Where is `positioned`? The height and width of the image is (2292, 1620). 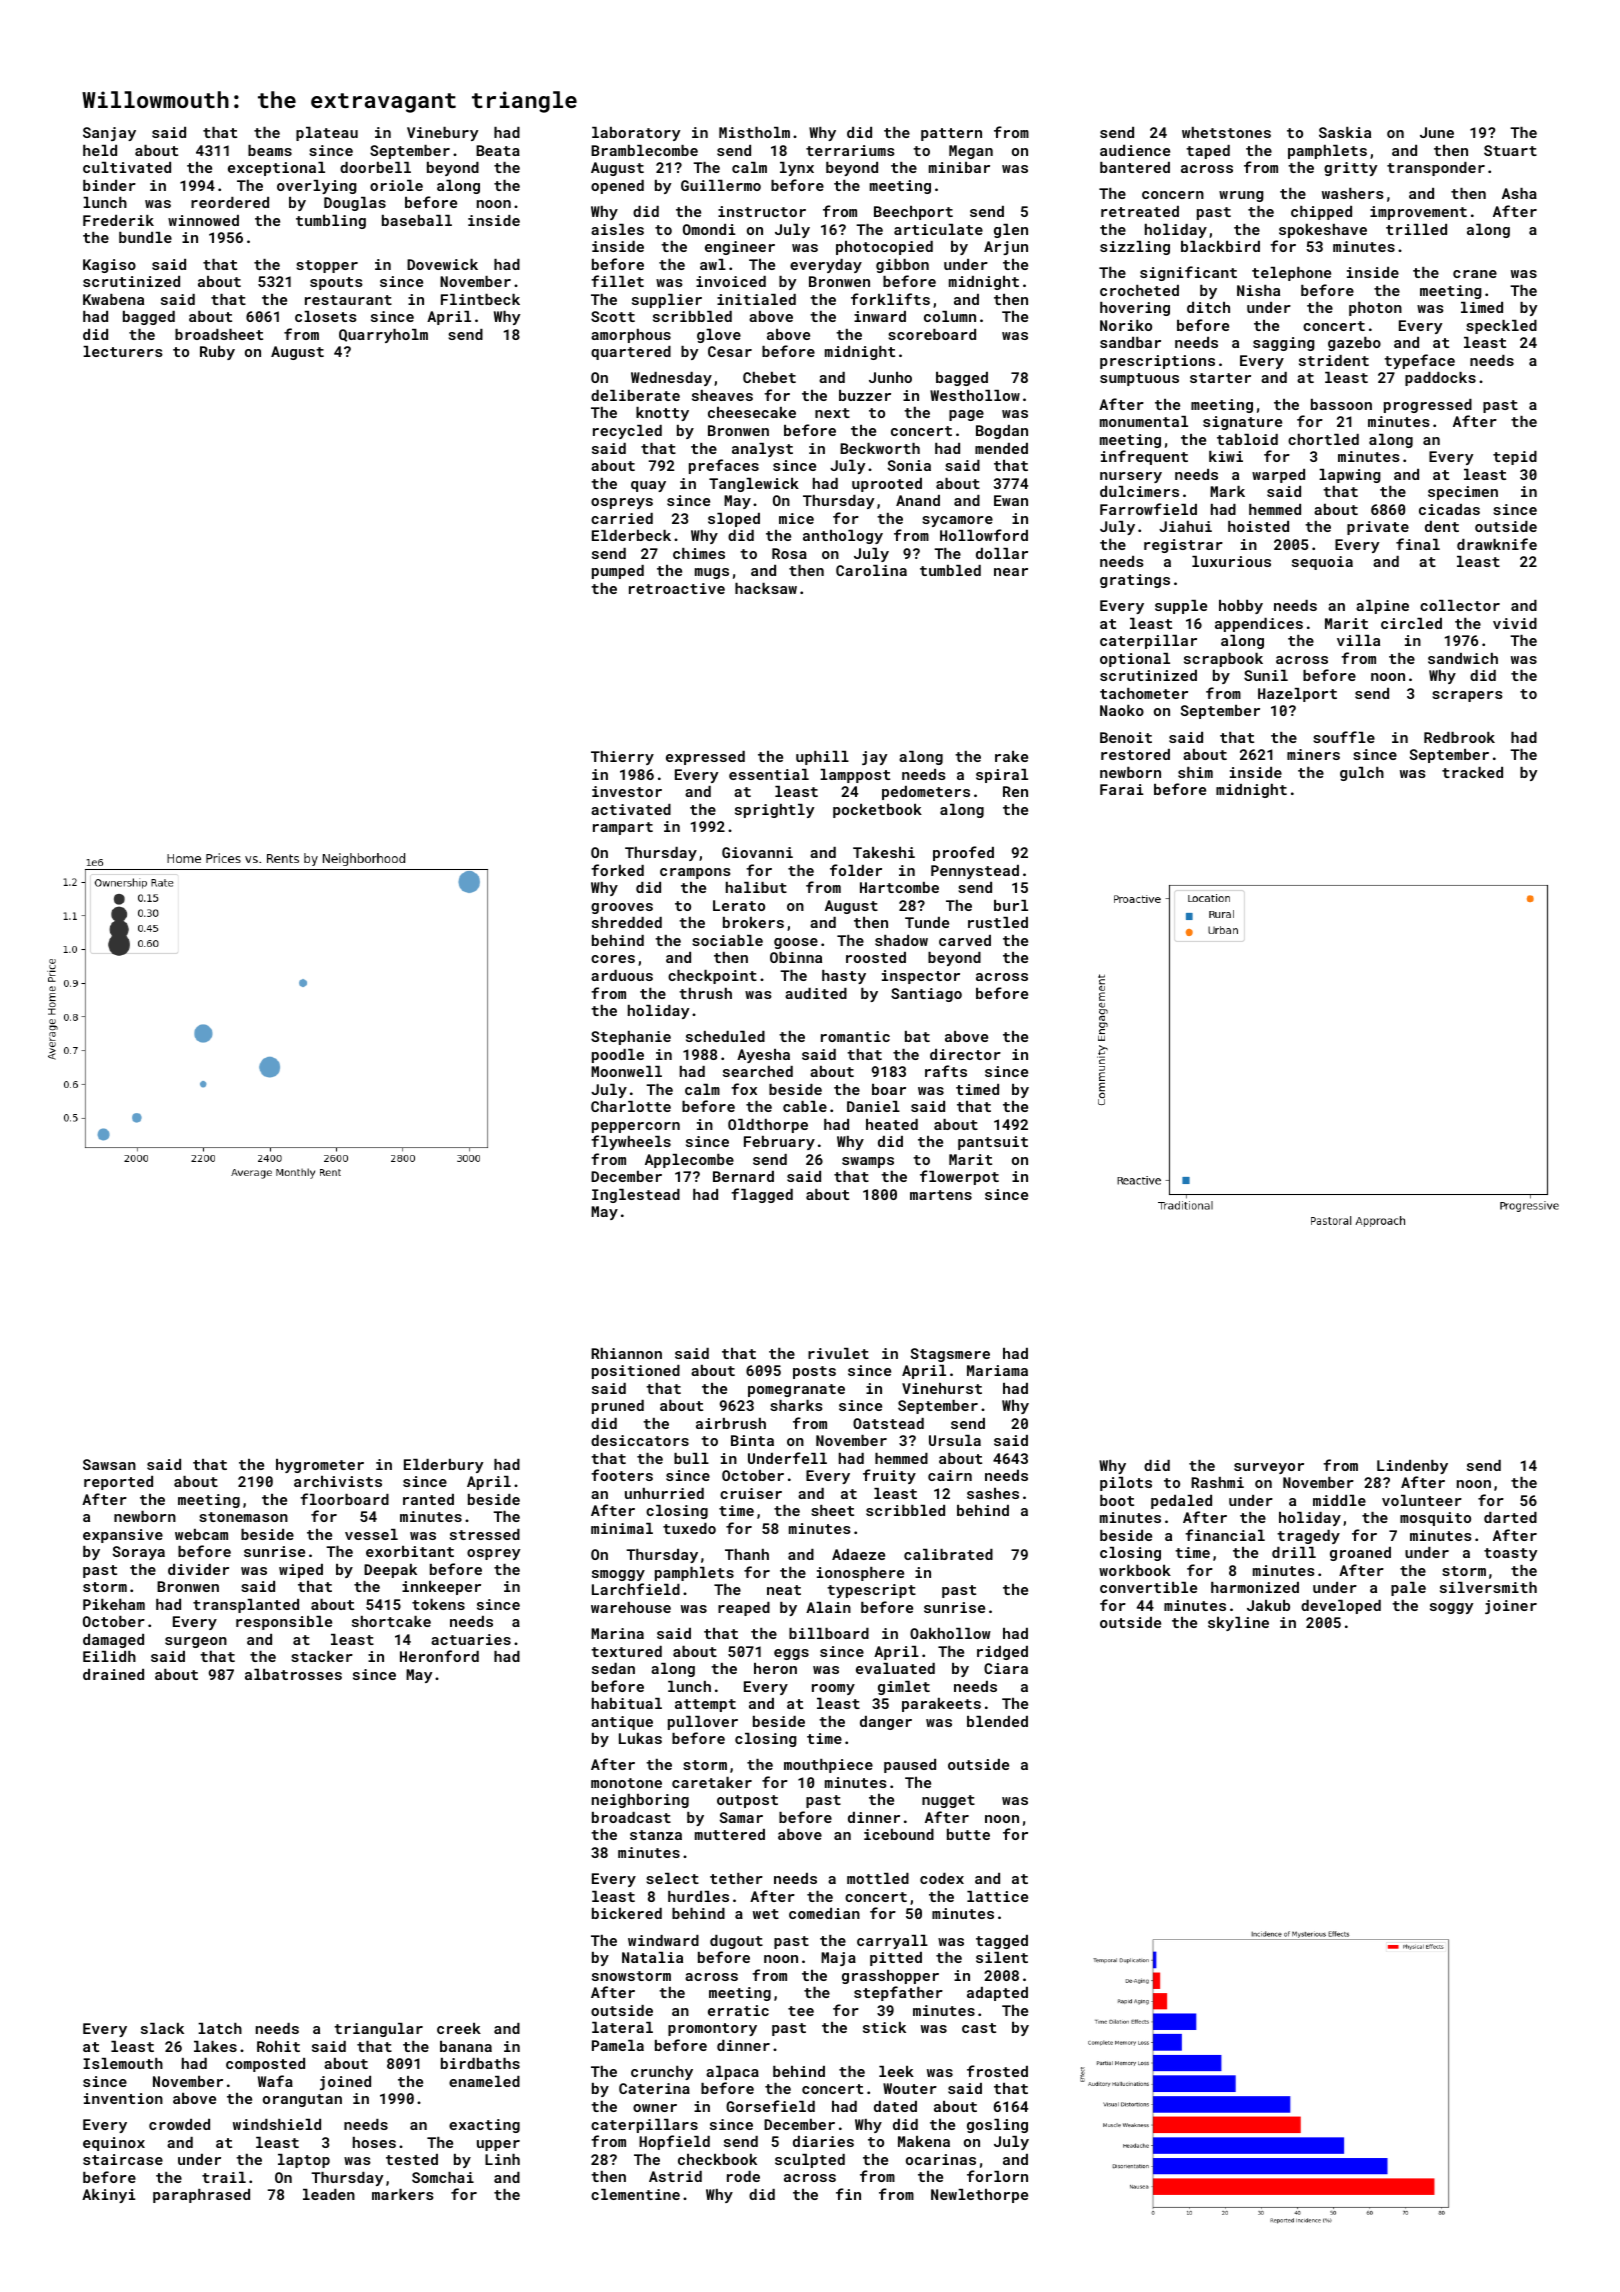 positioned is located at coordinates (636, 1372).
